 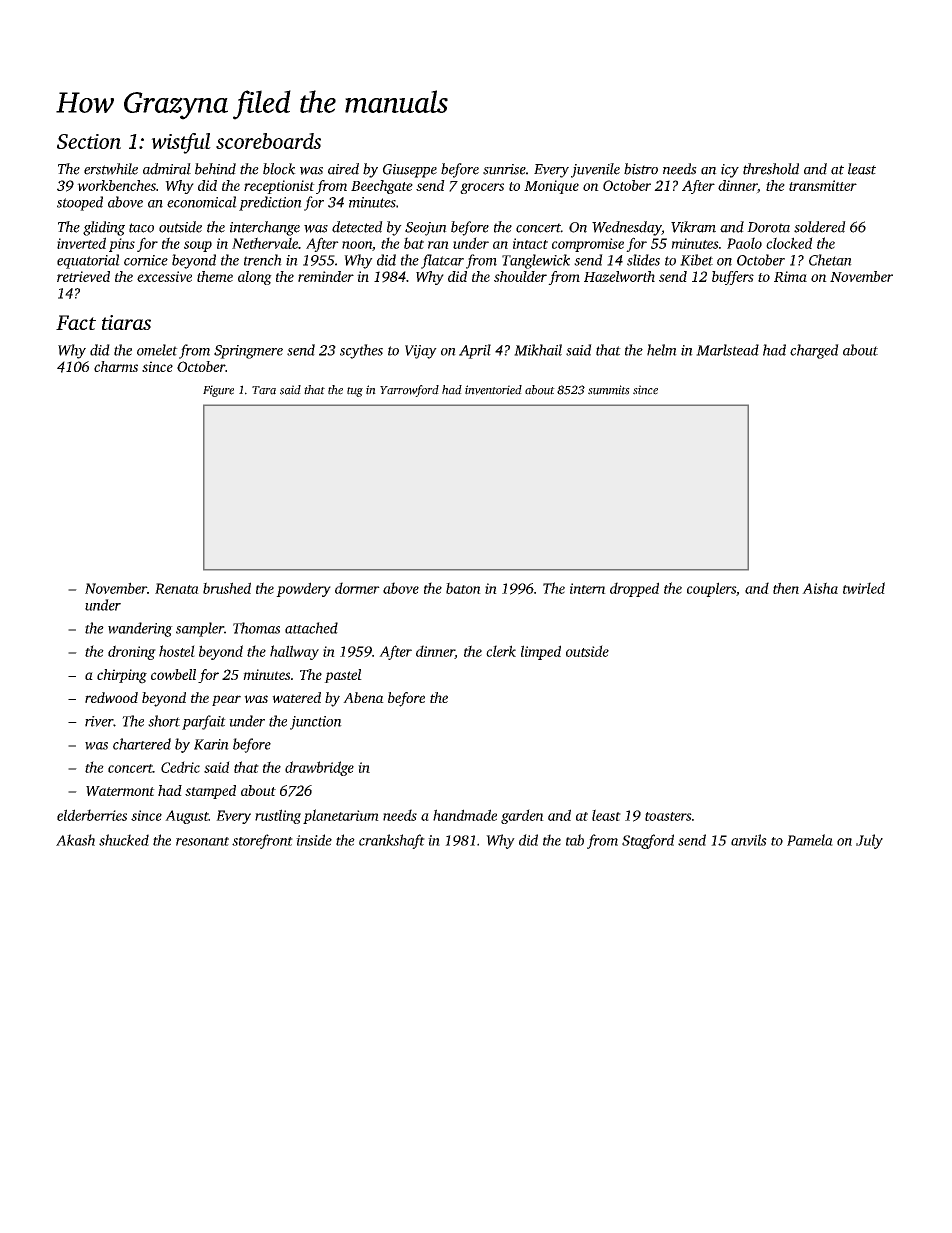 I want to click on inventoried, so click(x=493, y=390).
